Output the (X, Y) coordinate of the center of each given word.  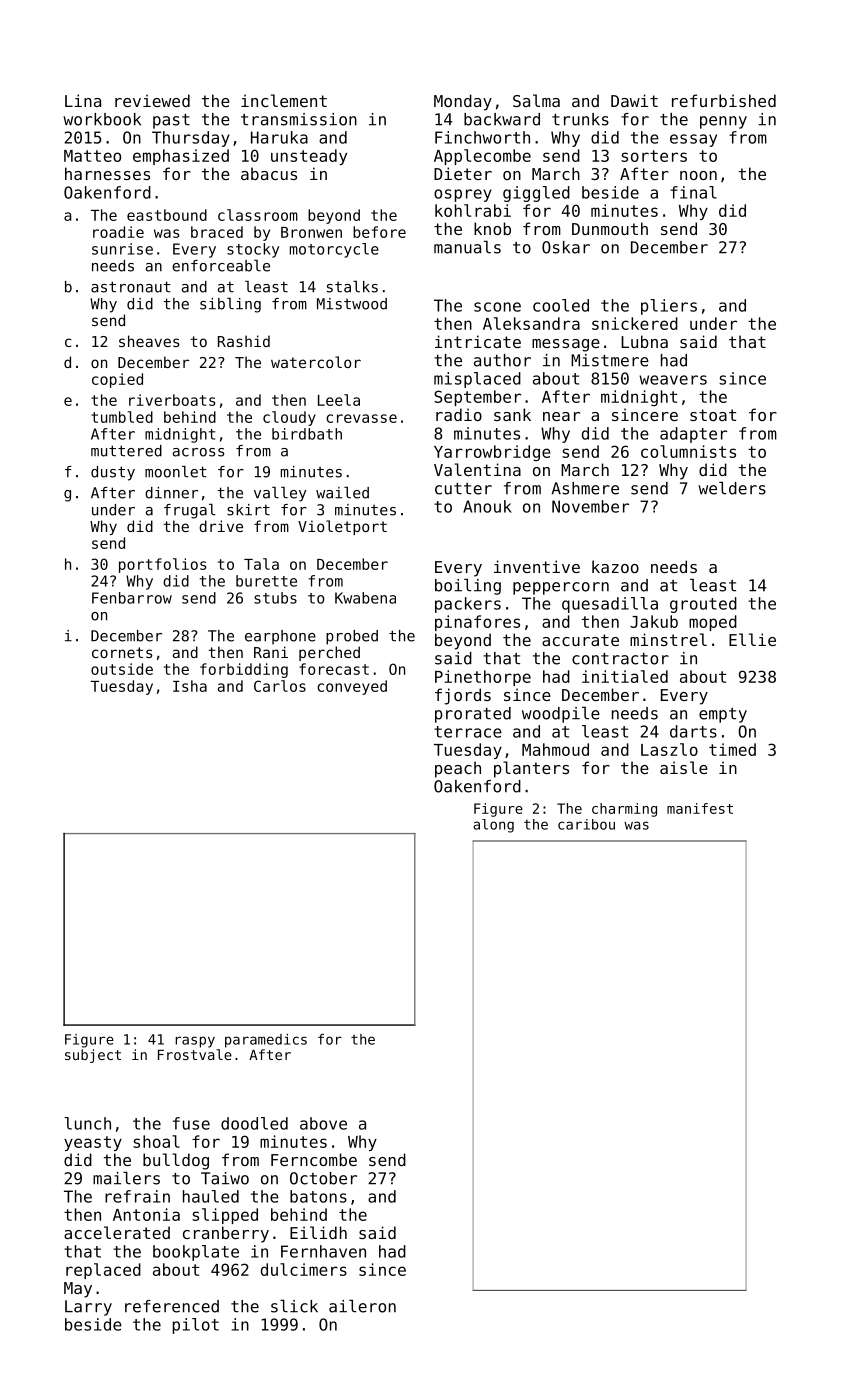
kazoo (615, 566)
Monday (463, 102)
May (78, 1290)
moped (713, 623)
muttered (126, 451)
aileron (362, 1306)
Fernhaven (323, 1251)
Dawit (634, 100)
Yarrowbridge (492, 453)
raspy (195, 1042)
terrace (468, 732)
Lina (83, 100)
